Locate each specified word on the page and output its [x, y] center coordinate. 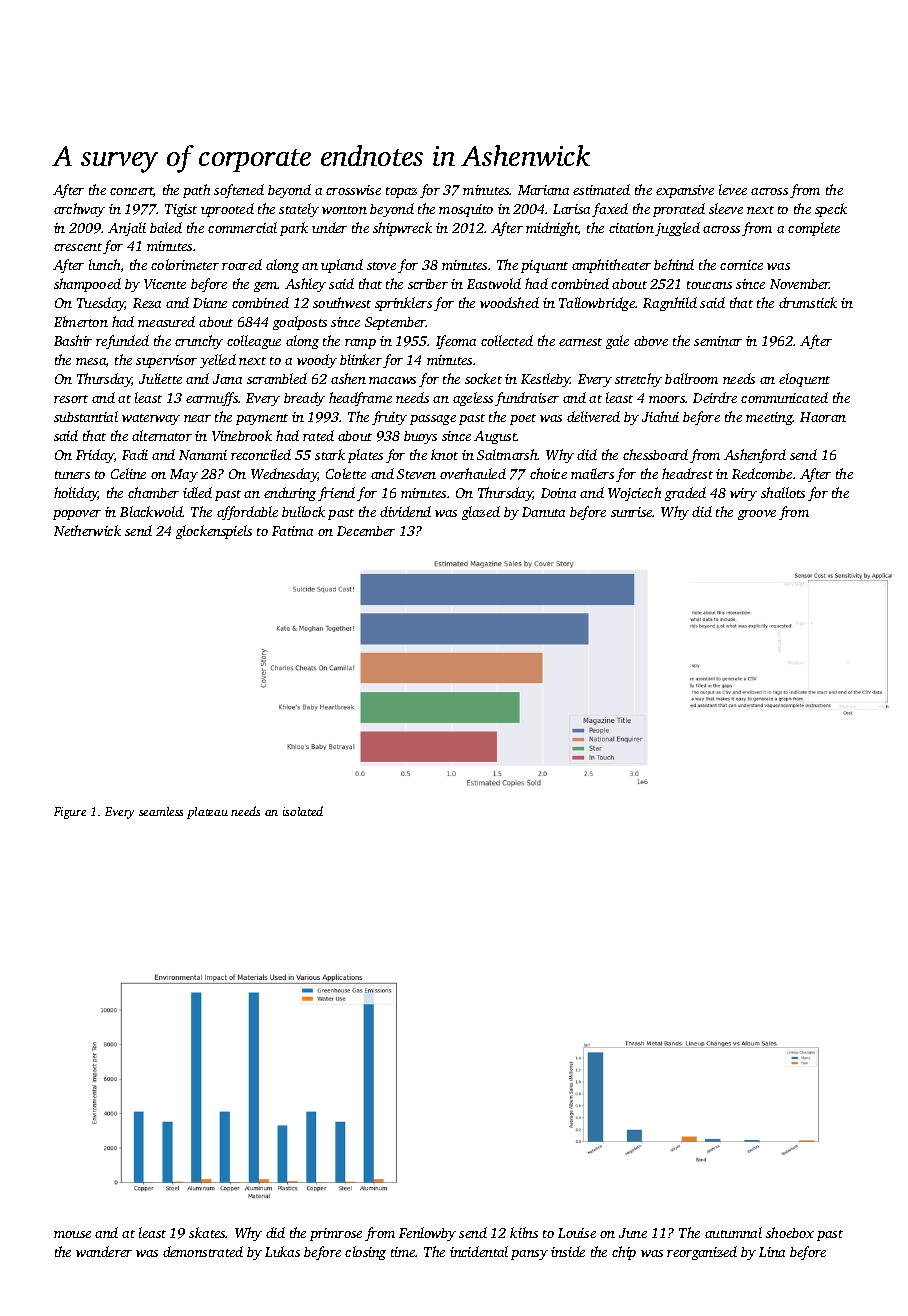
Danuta [543, 512]
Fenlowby [427, 1234]
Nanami [203, 455]
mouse [72, 1234]
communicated [784, 397]
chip [624, 1253]
